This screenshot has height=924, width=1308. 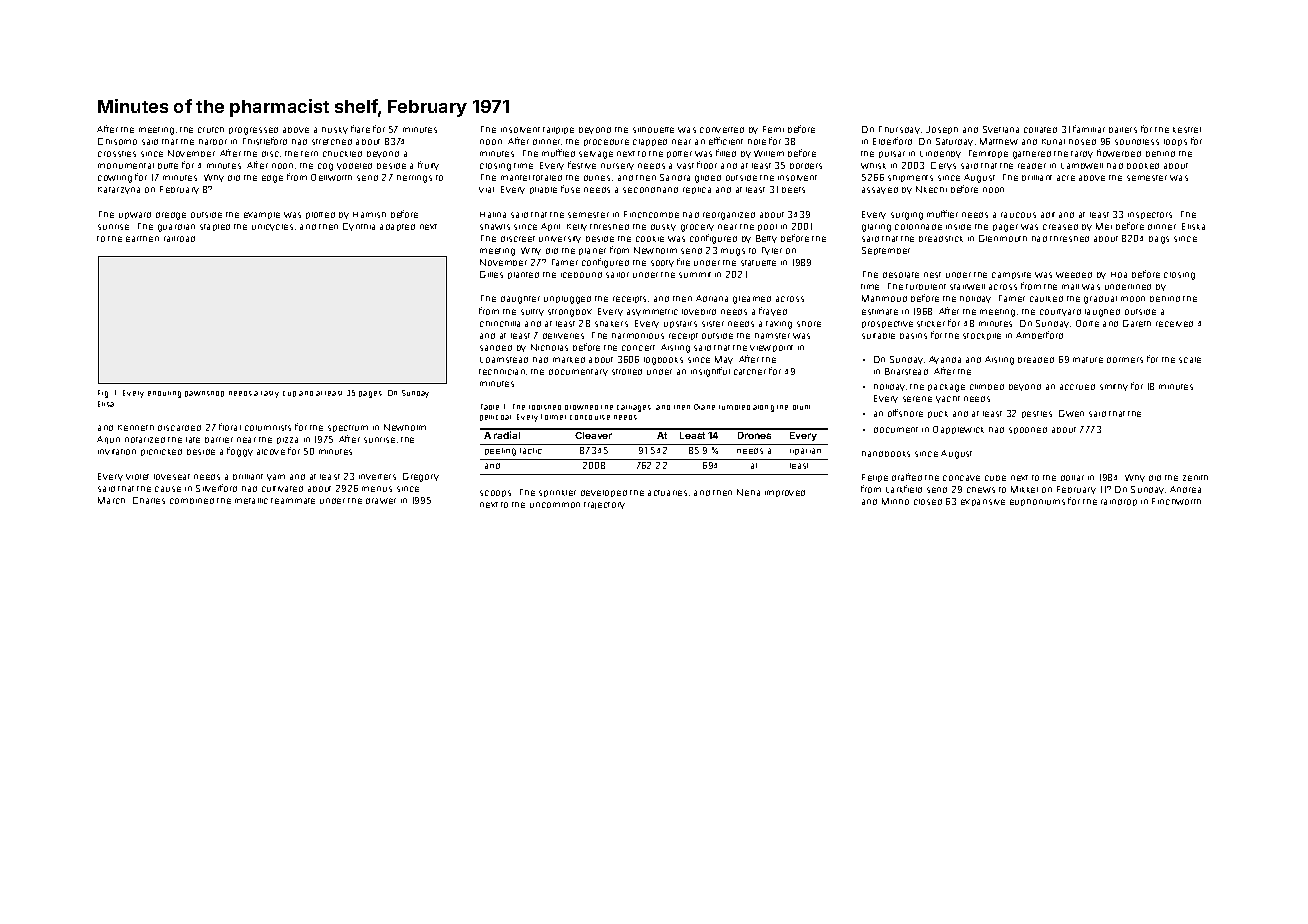 I want to click on enduring, so click(x=164, y=394).
